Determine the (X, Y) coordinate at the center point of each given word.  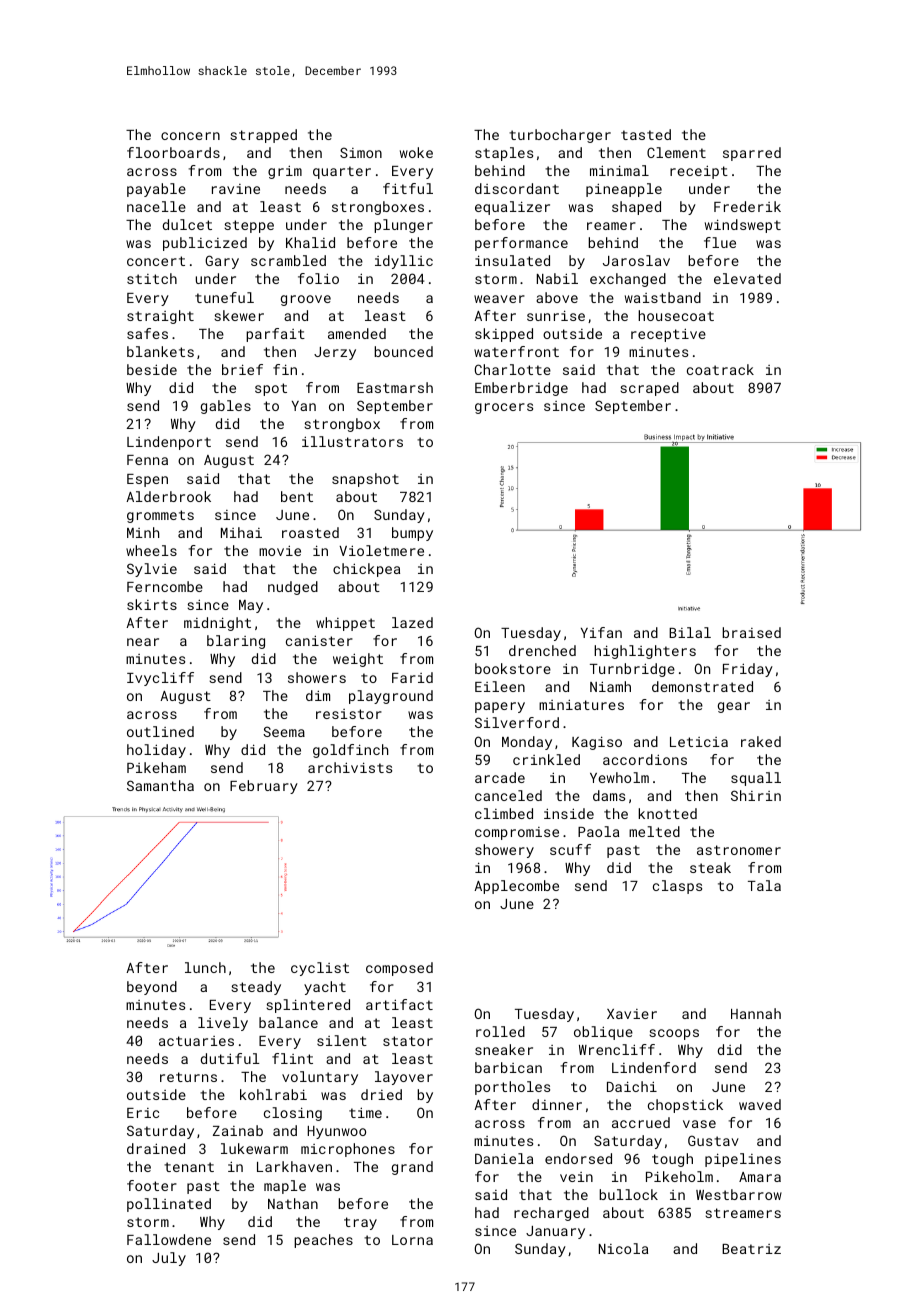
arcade (500, 777)
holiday (156, 751)
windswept (743, 226)
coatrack (720, 369)
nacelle (156, 206)
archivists (350, 767)
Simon (361, 152)
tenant (189, 1167)
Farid (412, 677)
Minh (143, 532)
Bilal (690, 632)
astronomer (739, 850)
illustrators (352, 441)
